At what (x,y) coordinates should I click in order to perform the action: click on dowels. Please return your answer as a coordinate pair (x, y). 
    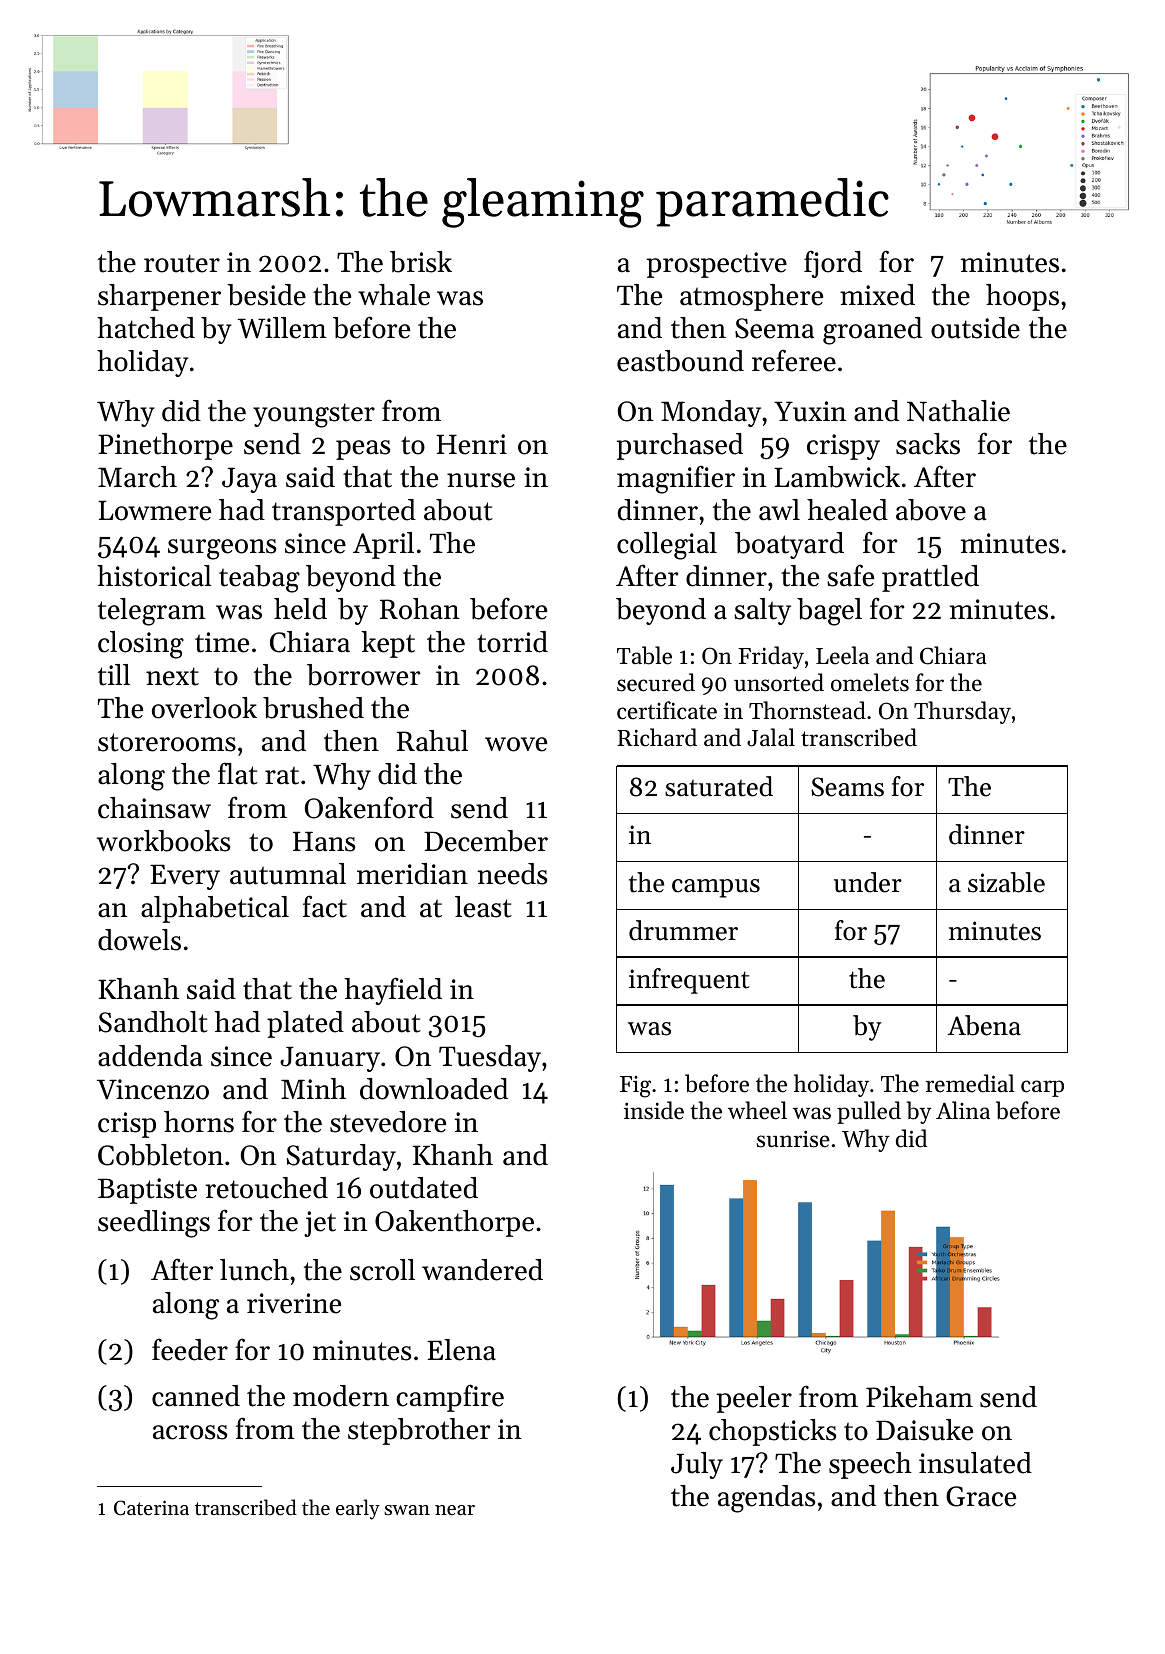
    Looking at the image, I should click on (139, 940).
